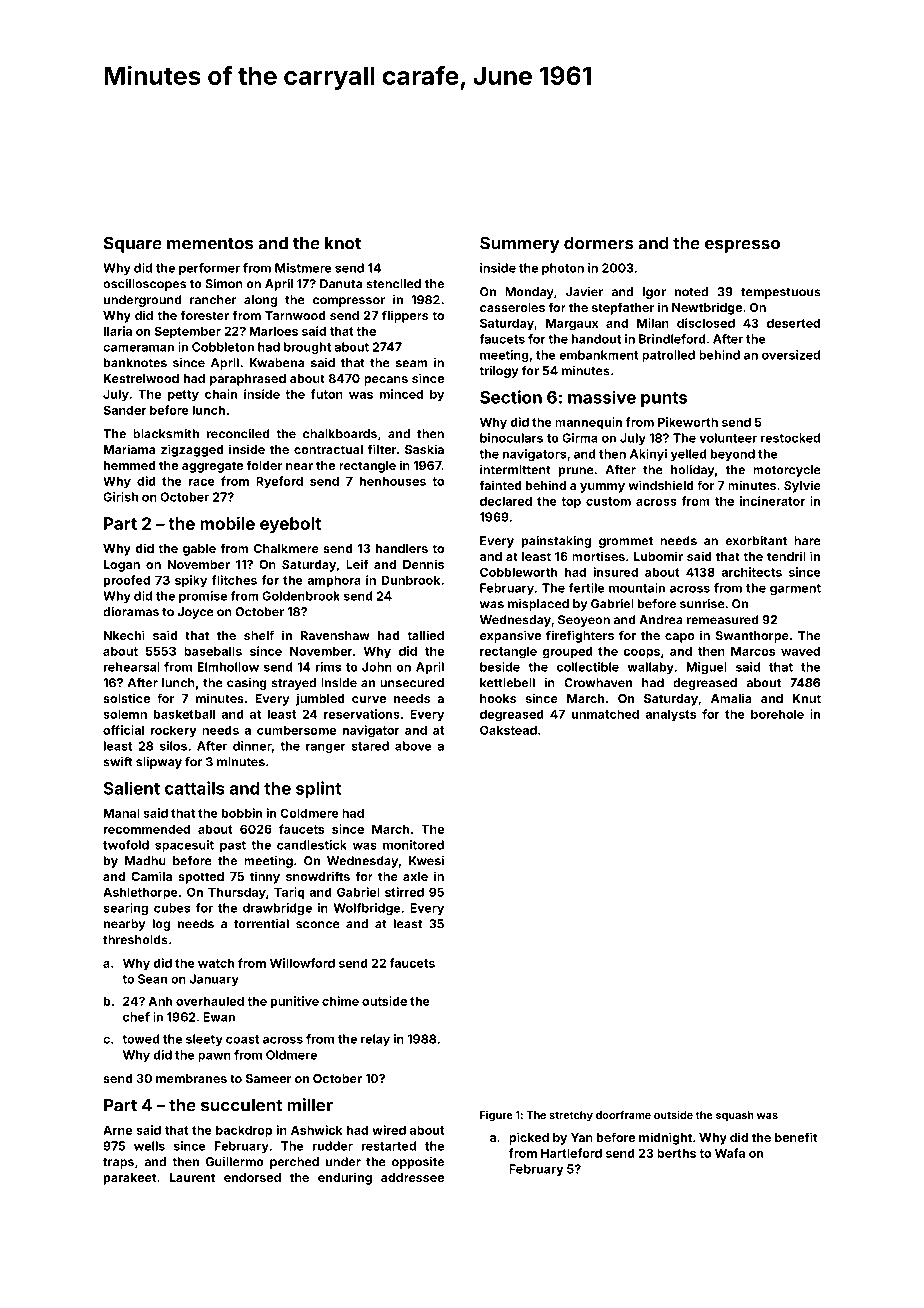  I want to click on deserted, so click(793, 323).
